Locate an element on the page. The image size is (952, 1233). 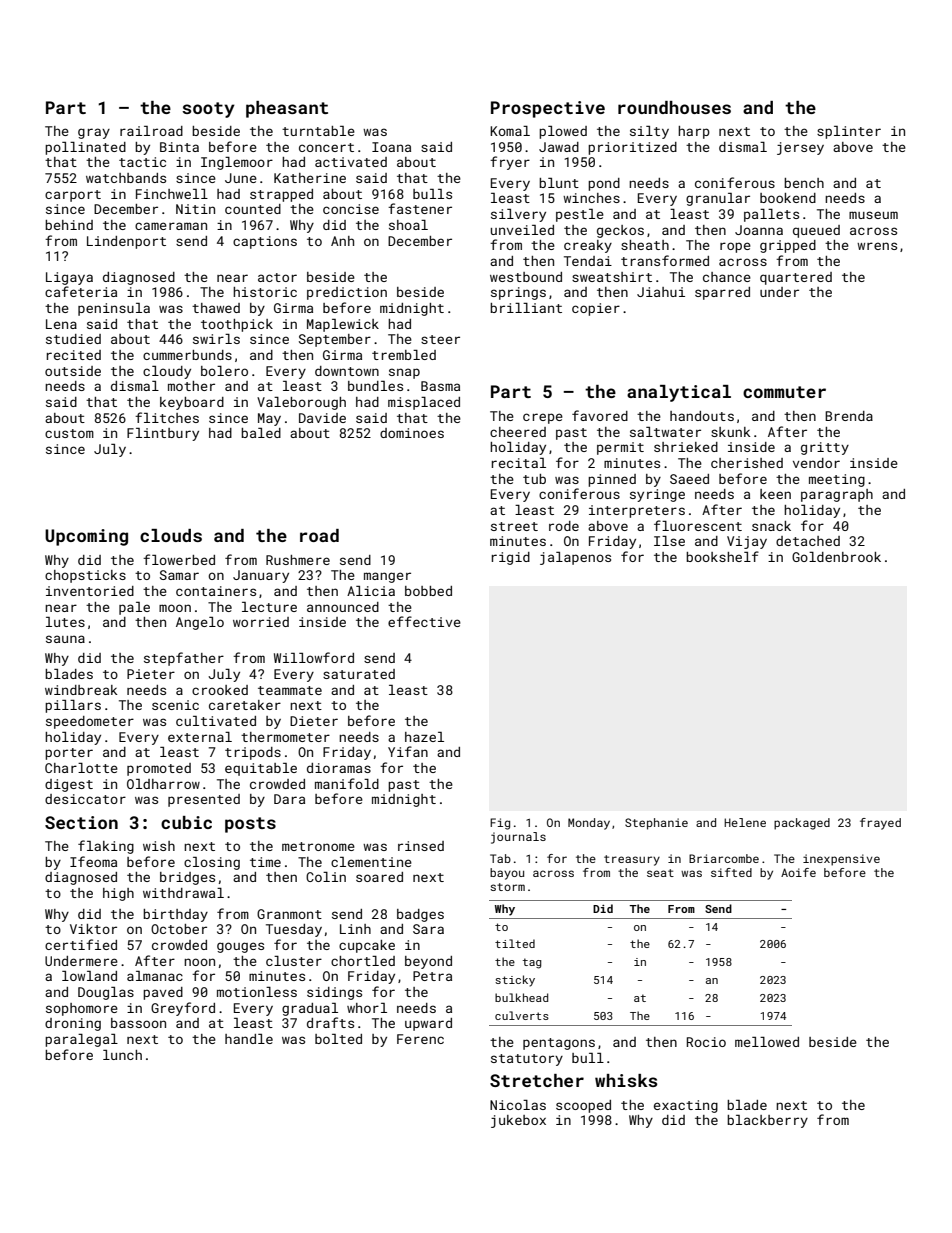
westbound is located at coordinates (526, 277).
